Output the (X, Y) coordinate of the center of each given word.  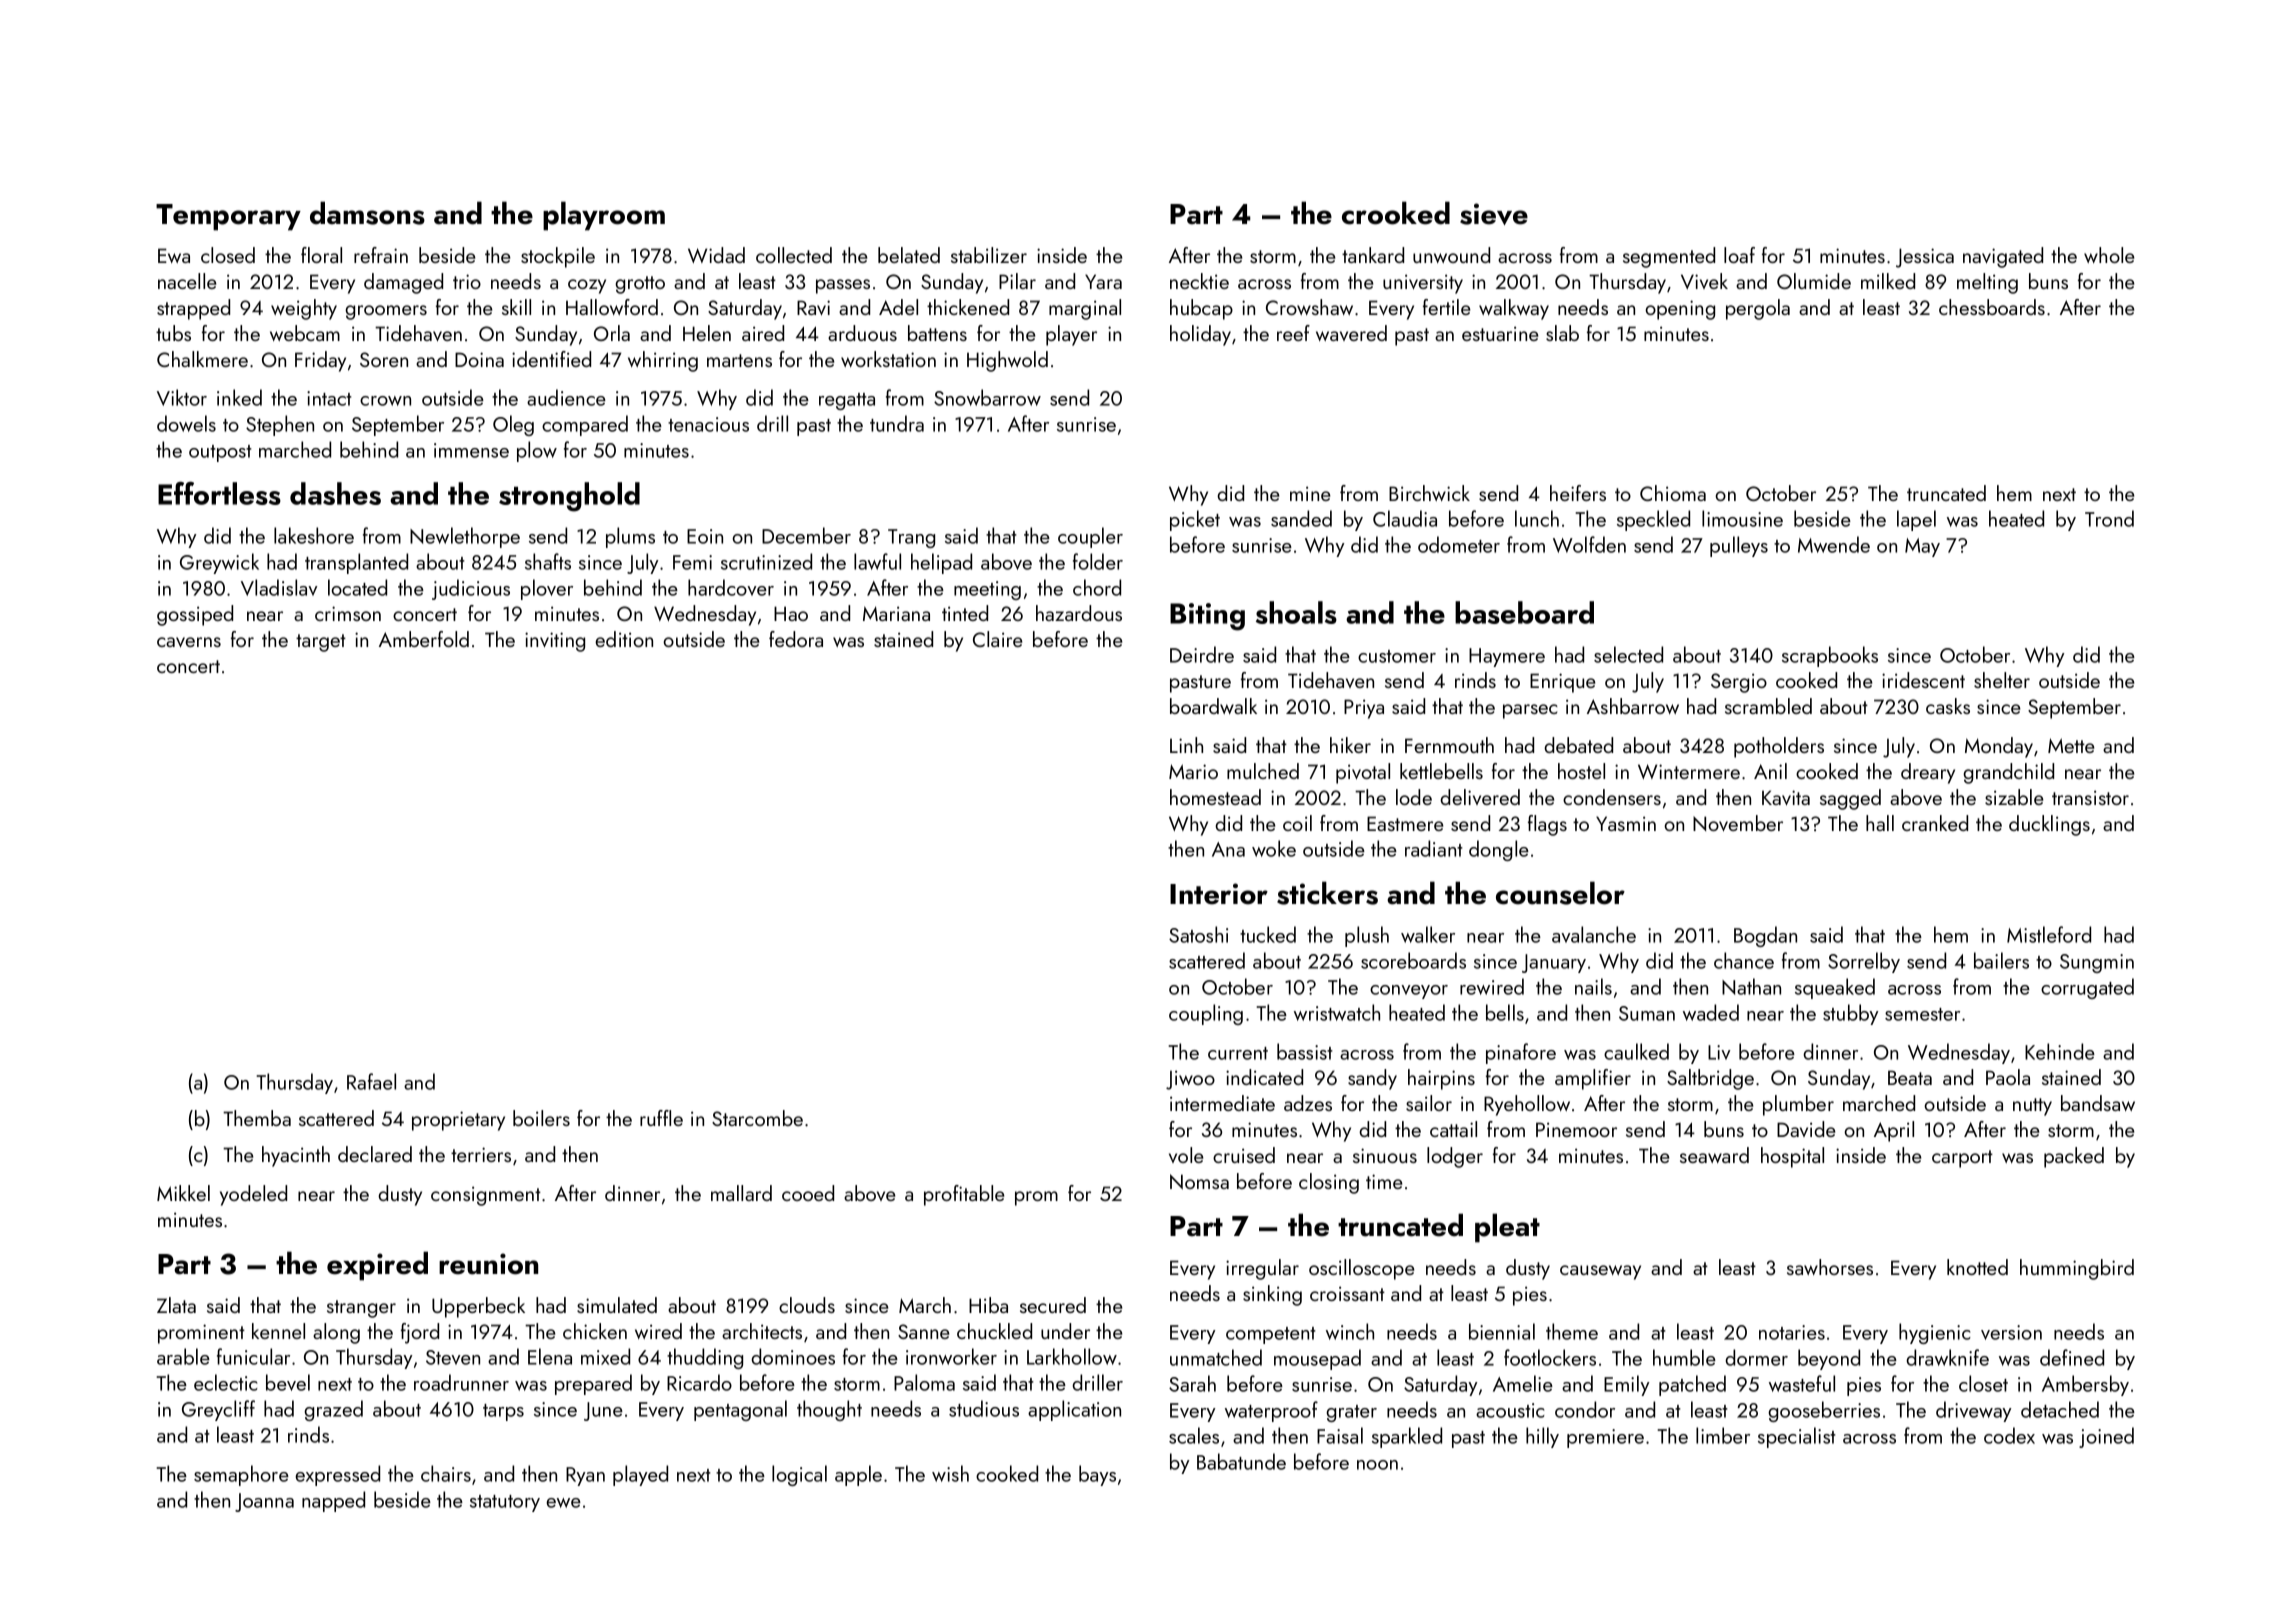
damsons (367, 213)
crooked (1396, 213)
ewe (563, 1503)
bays (1097, 1475)
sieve (1494, 214)
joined (2106, 1437)
